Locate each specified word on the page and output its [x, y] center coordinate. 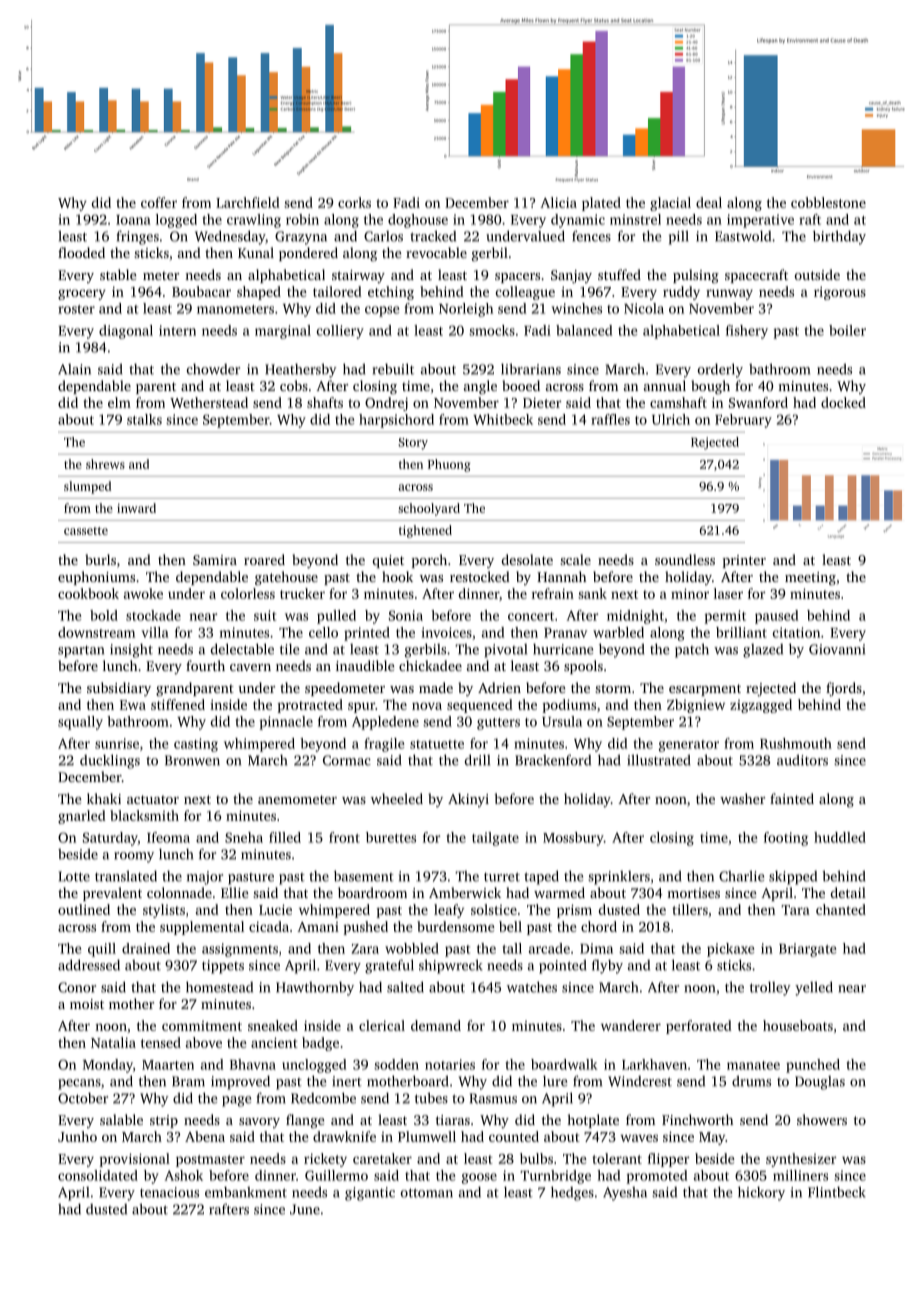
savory [259, 1123]
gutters [498, 724]
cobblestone [828, 202]
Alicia [558, 202]
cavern [250, 667]
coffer [159, 202]
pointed [563, 966]
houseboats [798, 1025]
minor [690, 593]
